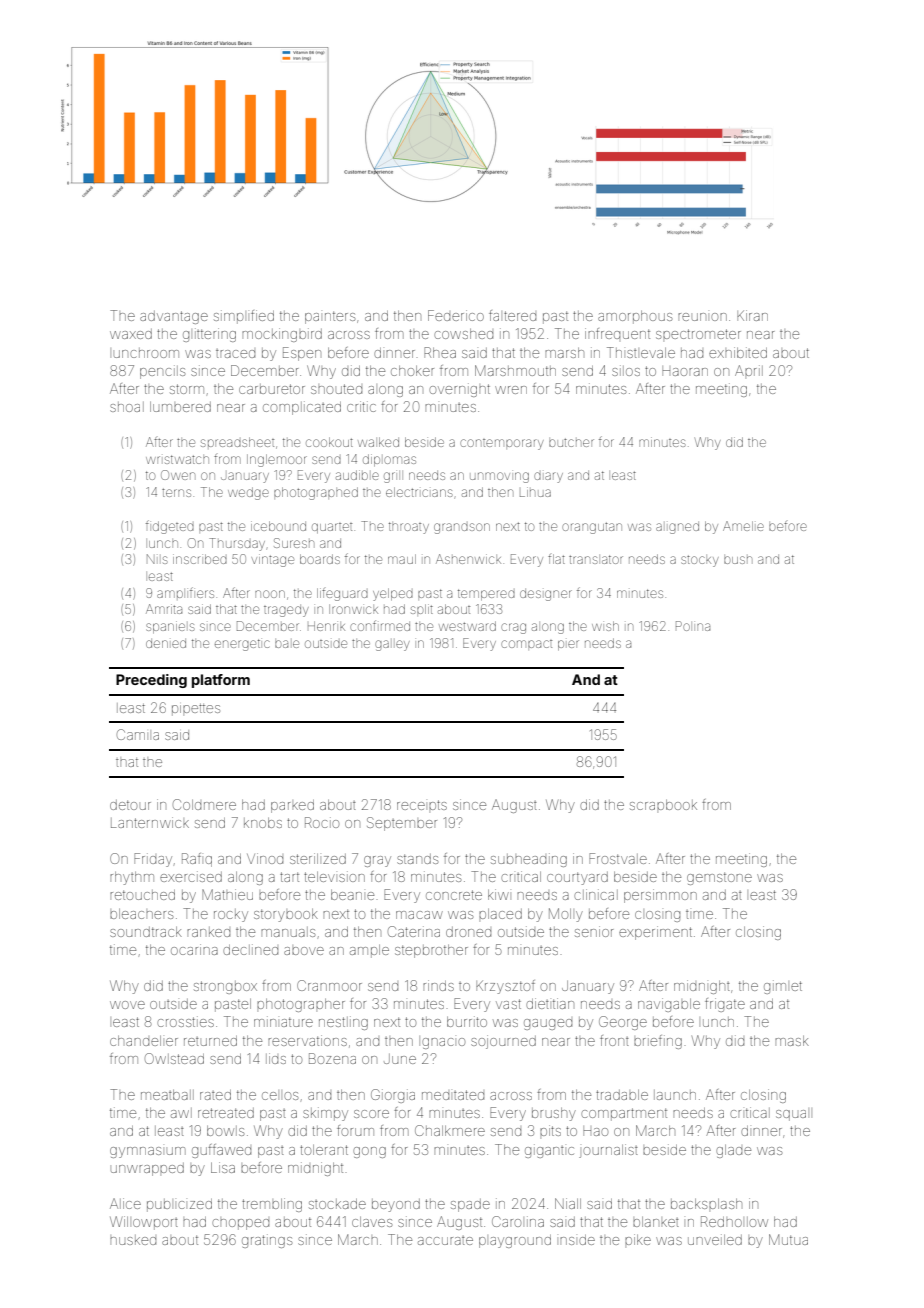 This image has height=1308, width=924. Describe the element at coordinates (369, 951) in the image. I see `ample` at that location.
